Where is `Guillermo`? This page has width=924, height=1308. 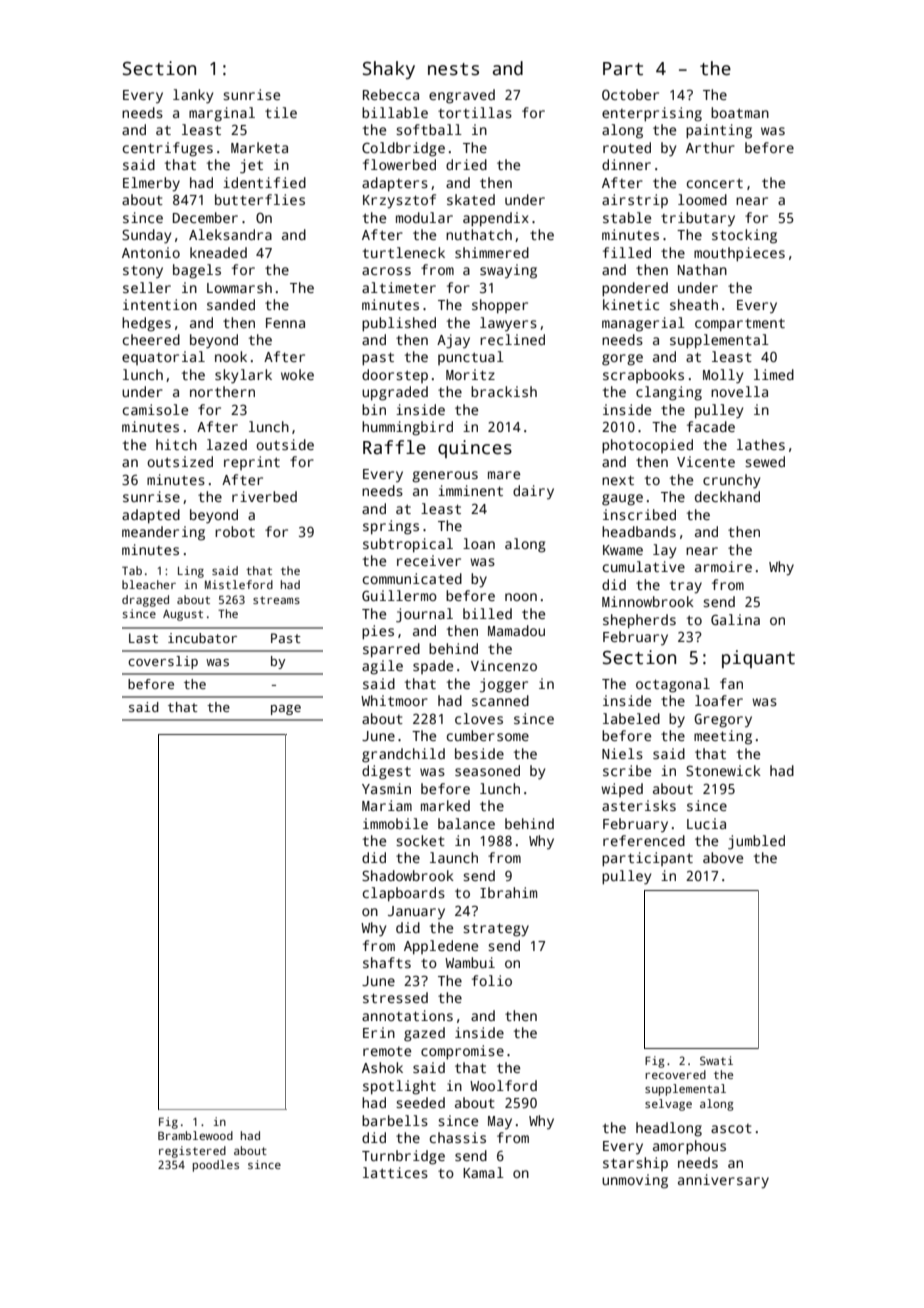
Guillermo is located at coordinates (399, 595).
